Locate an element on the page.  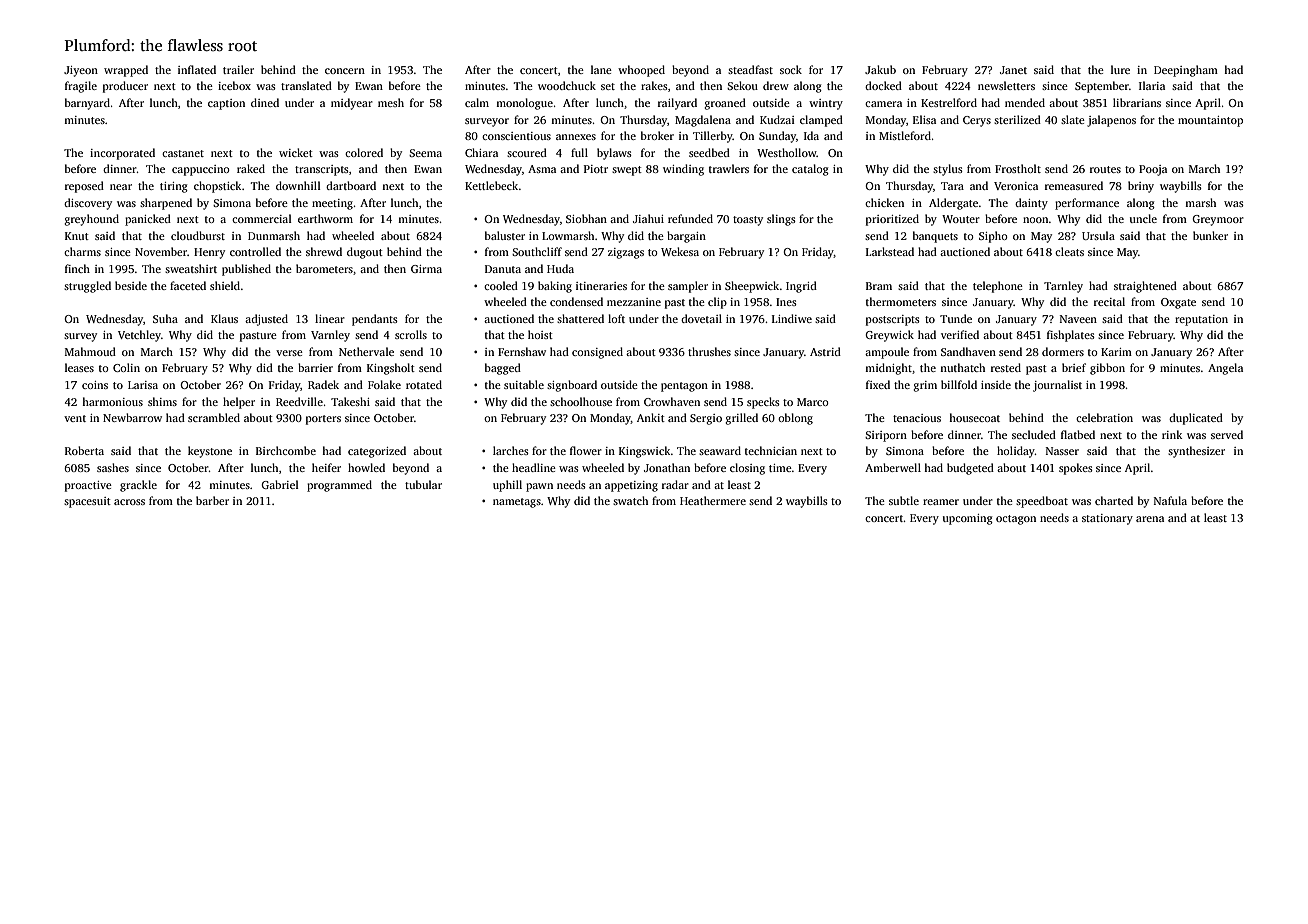
nametags is located at coordinates (517, 503).
